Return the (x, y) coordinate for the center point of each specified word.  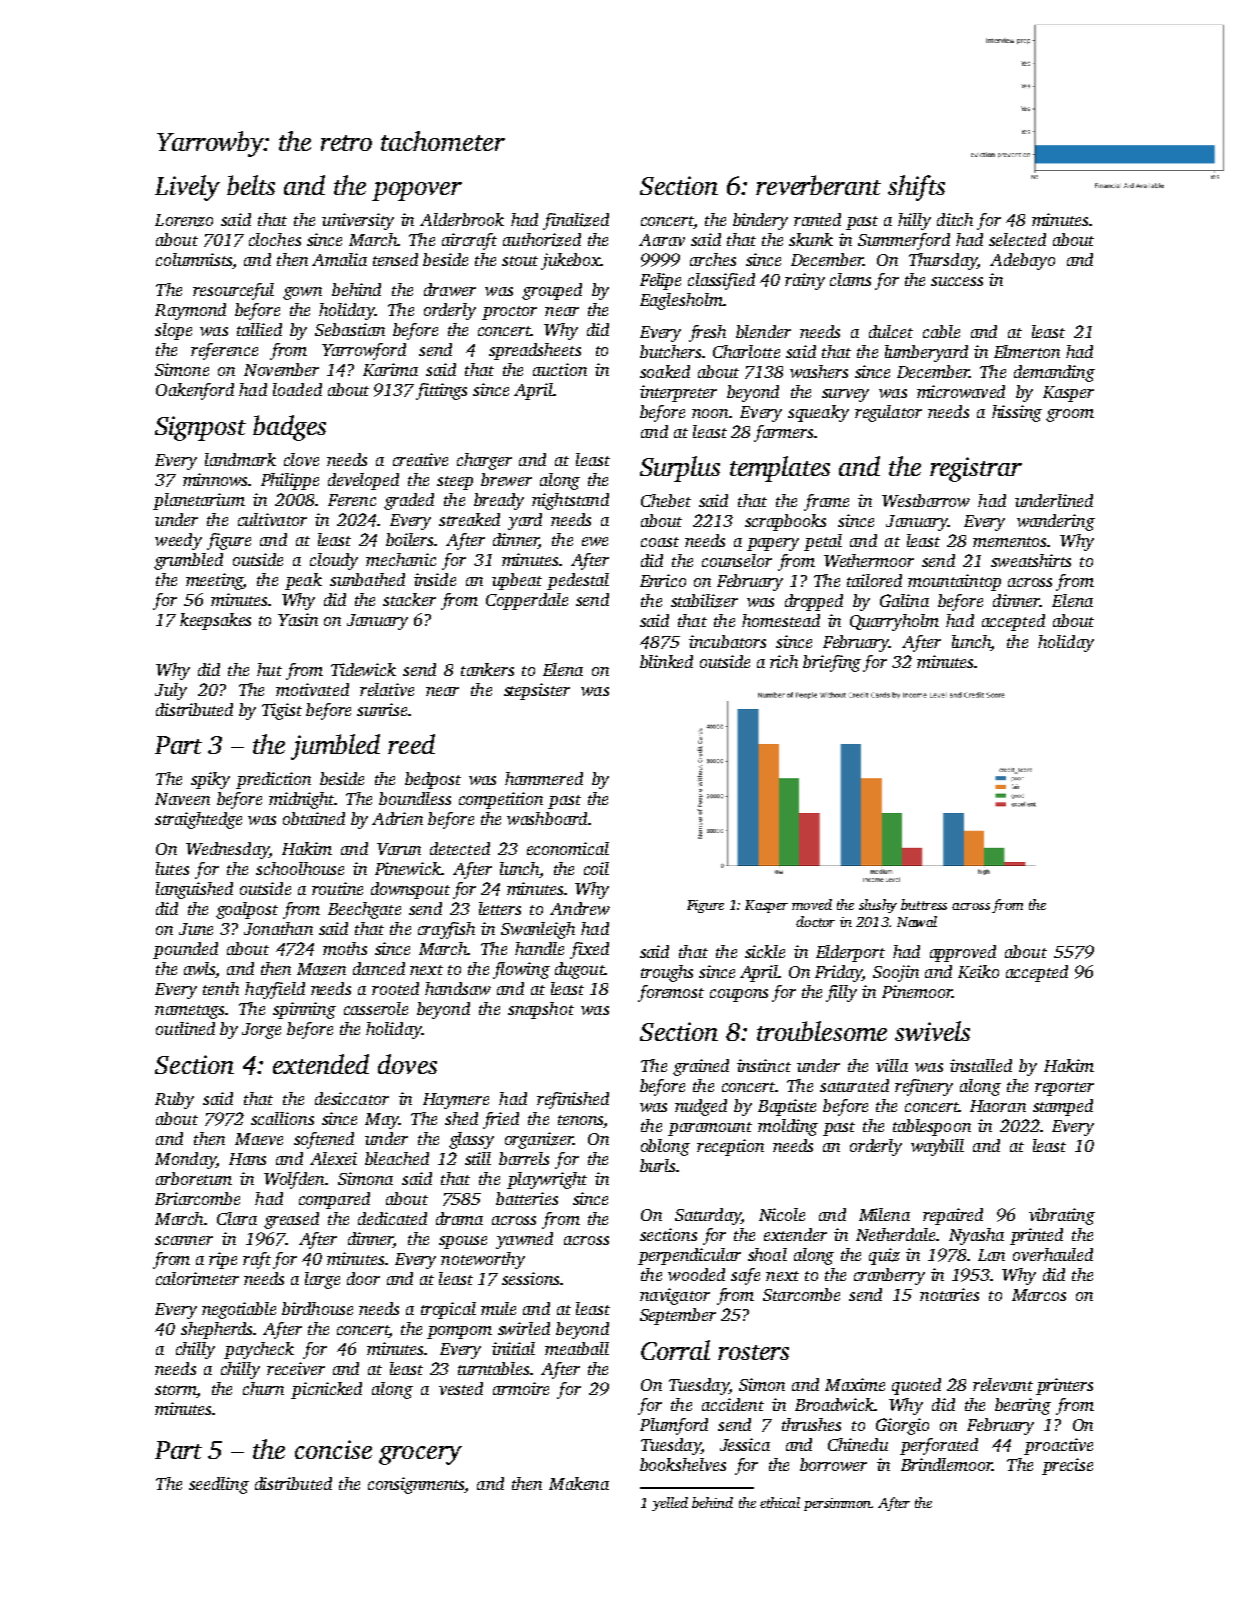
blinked (666, 661)
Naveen (182, 799)
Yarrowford (364, 351)
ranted (817, 219)
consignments (416, 1485)
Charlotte (746, 351)
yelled (670, 1504)
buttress (924, 904)
